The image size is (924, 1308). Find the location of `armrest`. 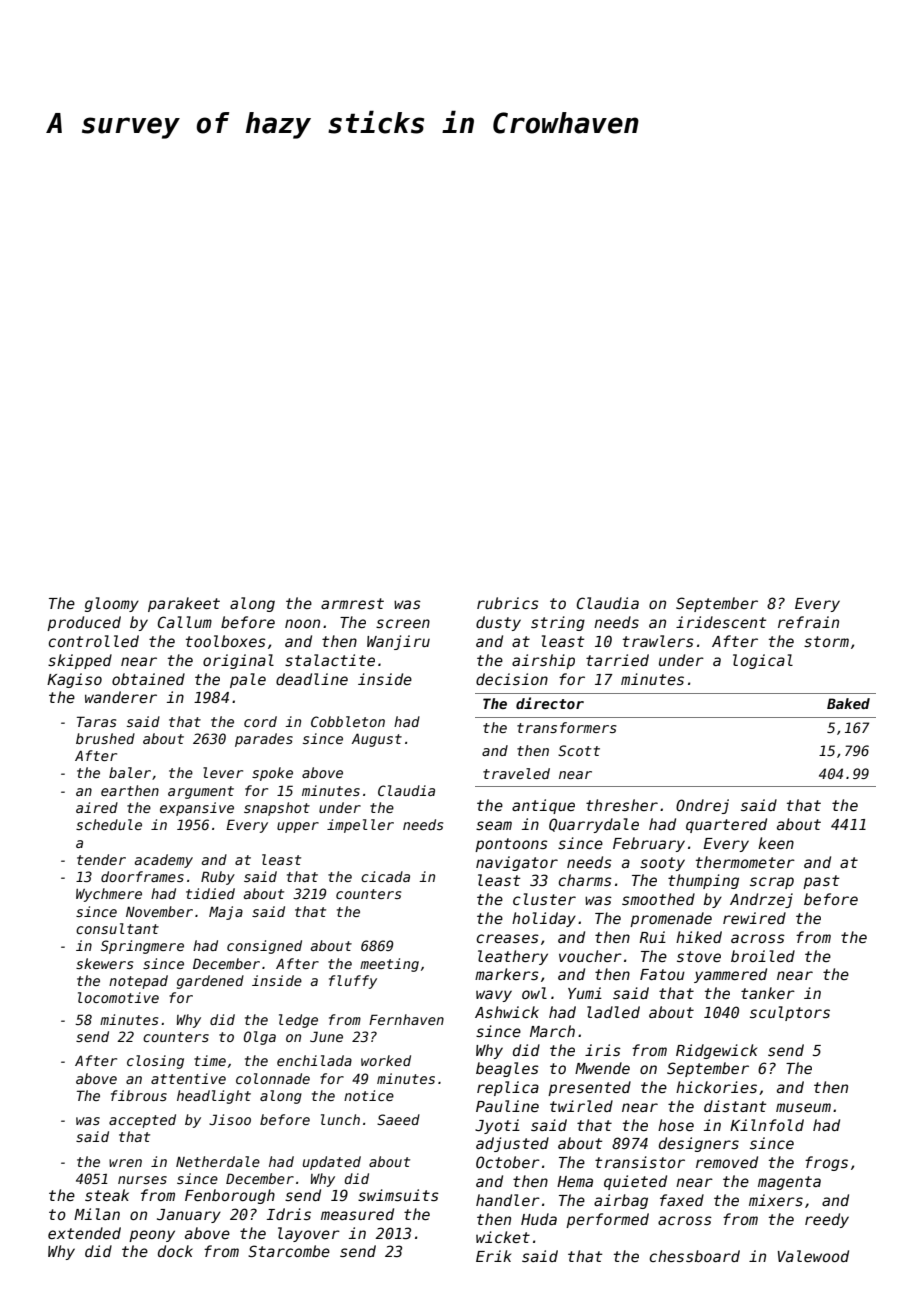

armrest is located at coordinates (352, 603).
